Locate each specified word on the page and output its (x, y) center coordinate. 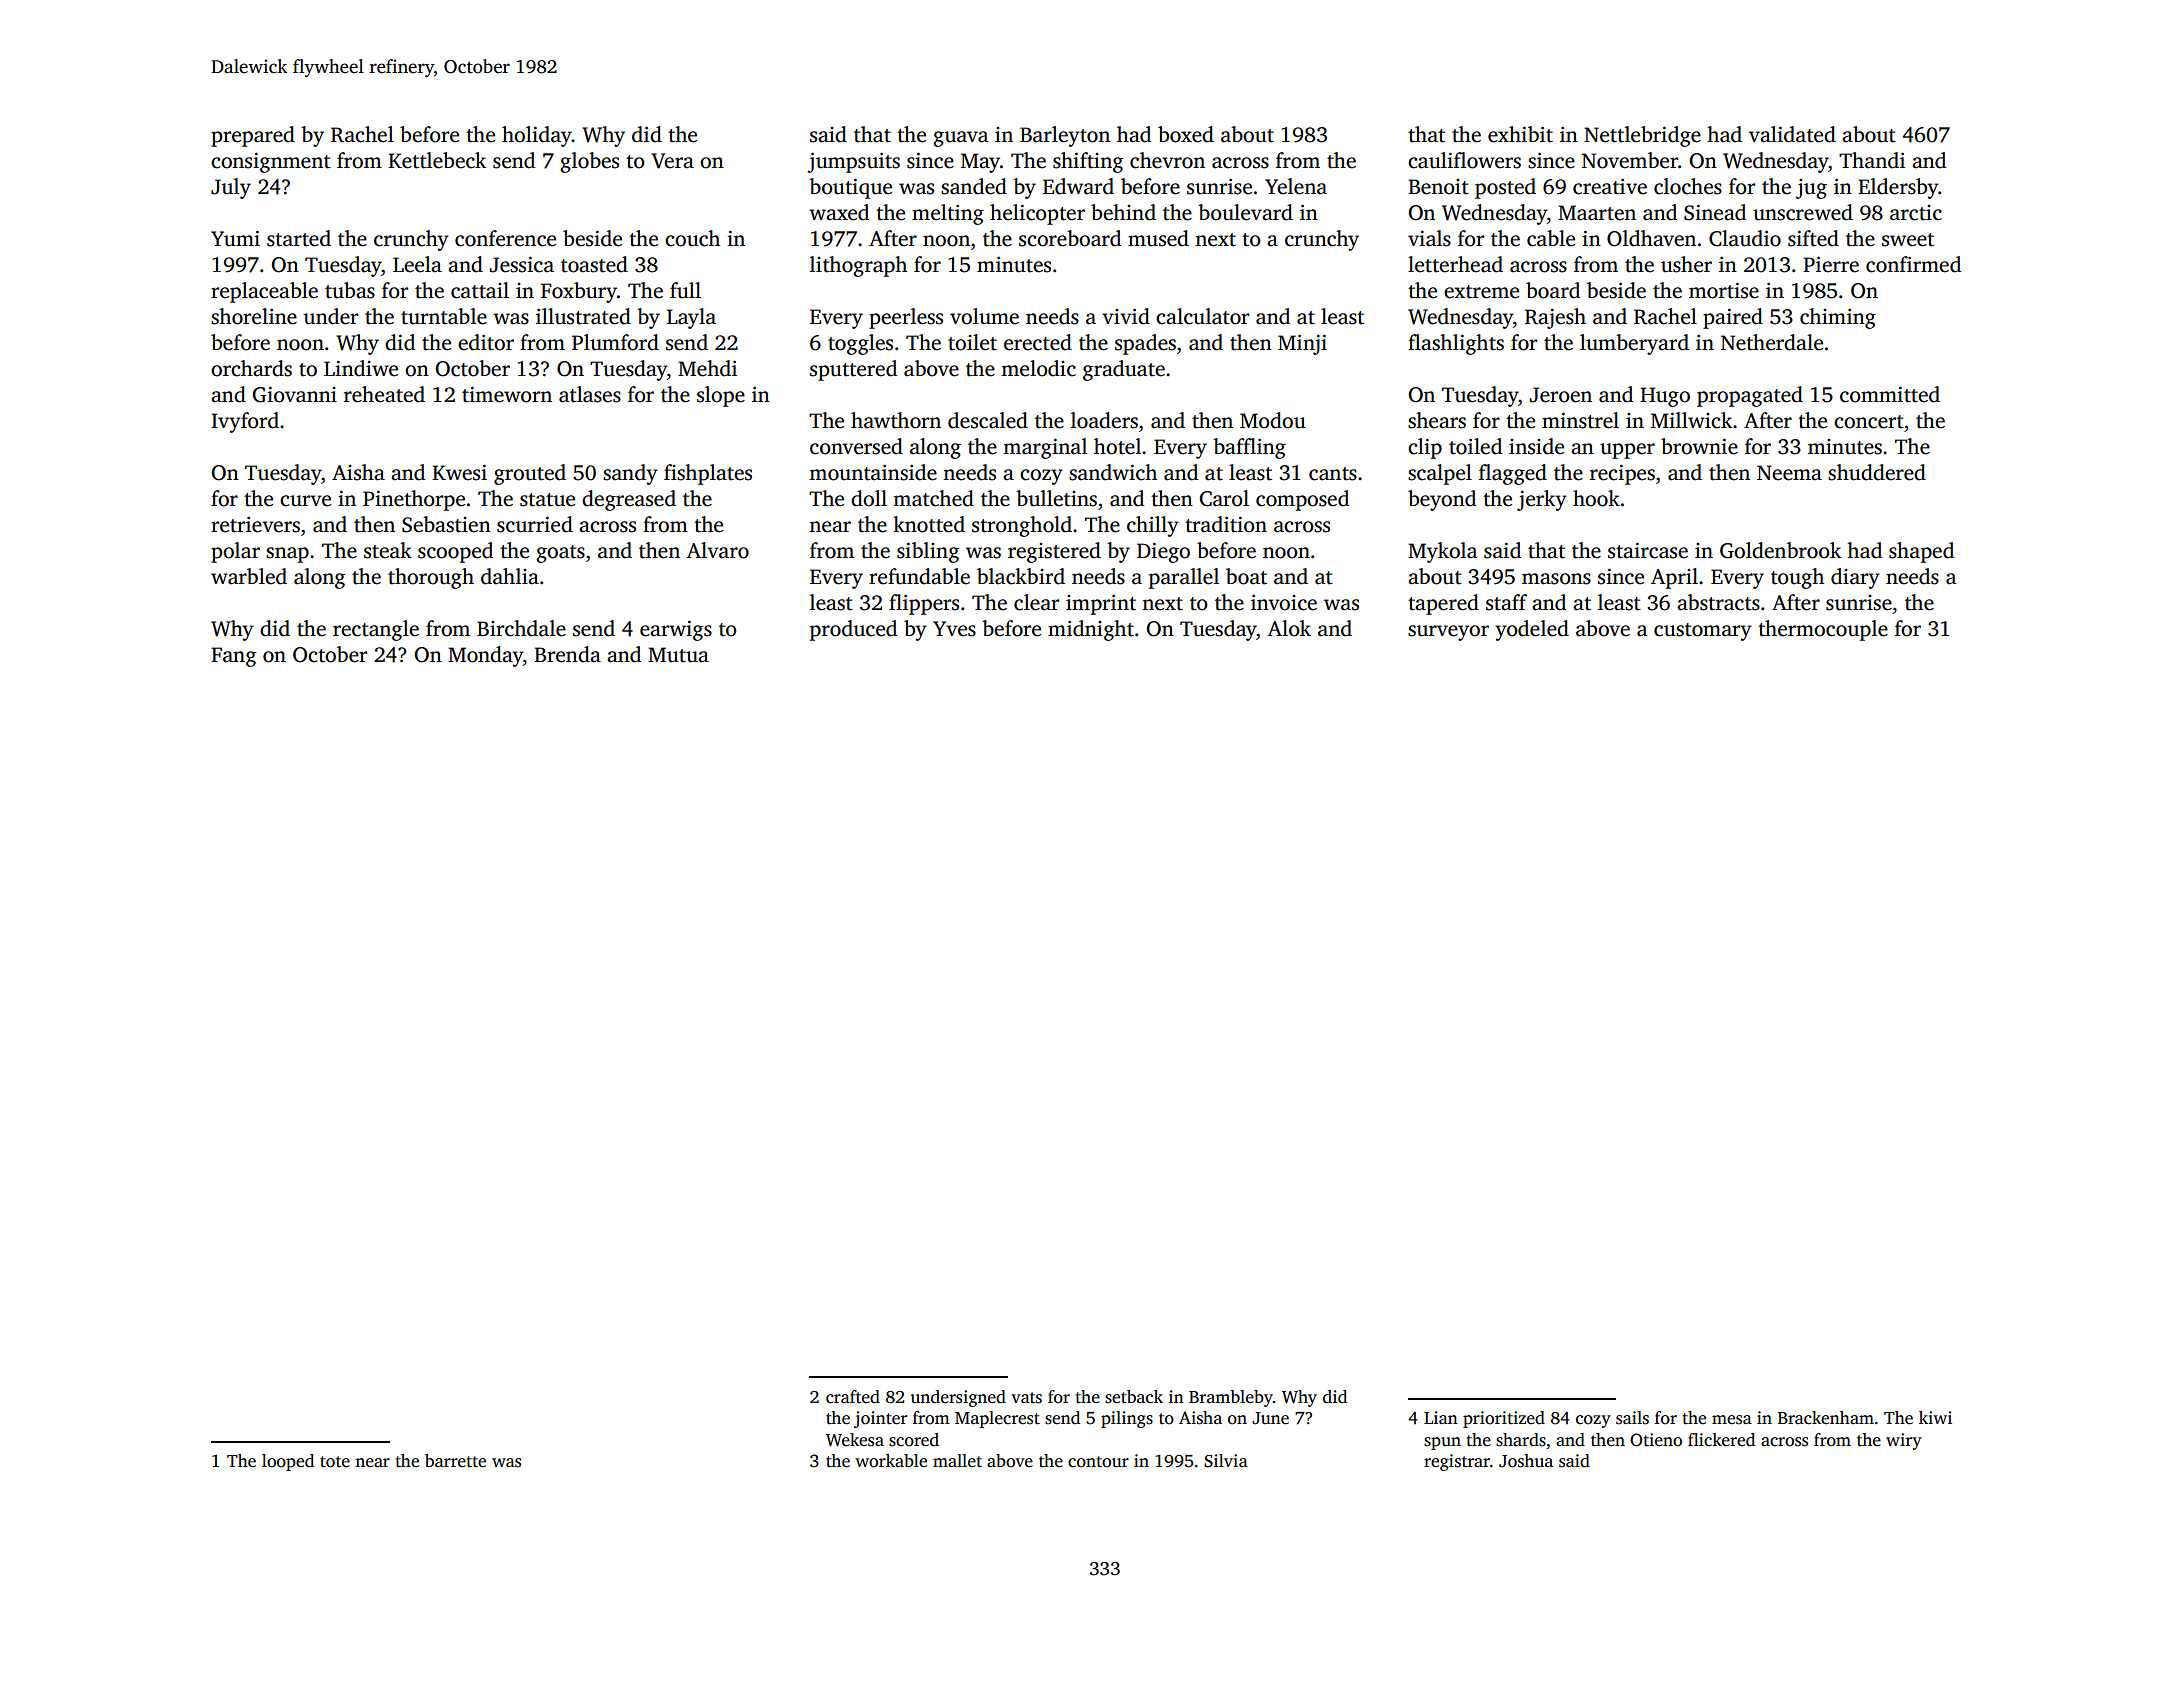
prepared (253, 136)
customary (1703, 632)
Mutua (678, 655)
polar (235, 552)
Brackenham (1826, 1418)
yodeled (1532, 630)
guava (960, 139)
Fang (233, 657)
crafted (853, 1397)
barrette (455, 1461)
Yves (954, 629)
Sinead (1715, 212)
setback (1134, 1397)
